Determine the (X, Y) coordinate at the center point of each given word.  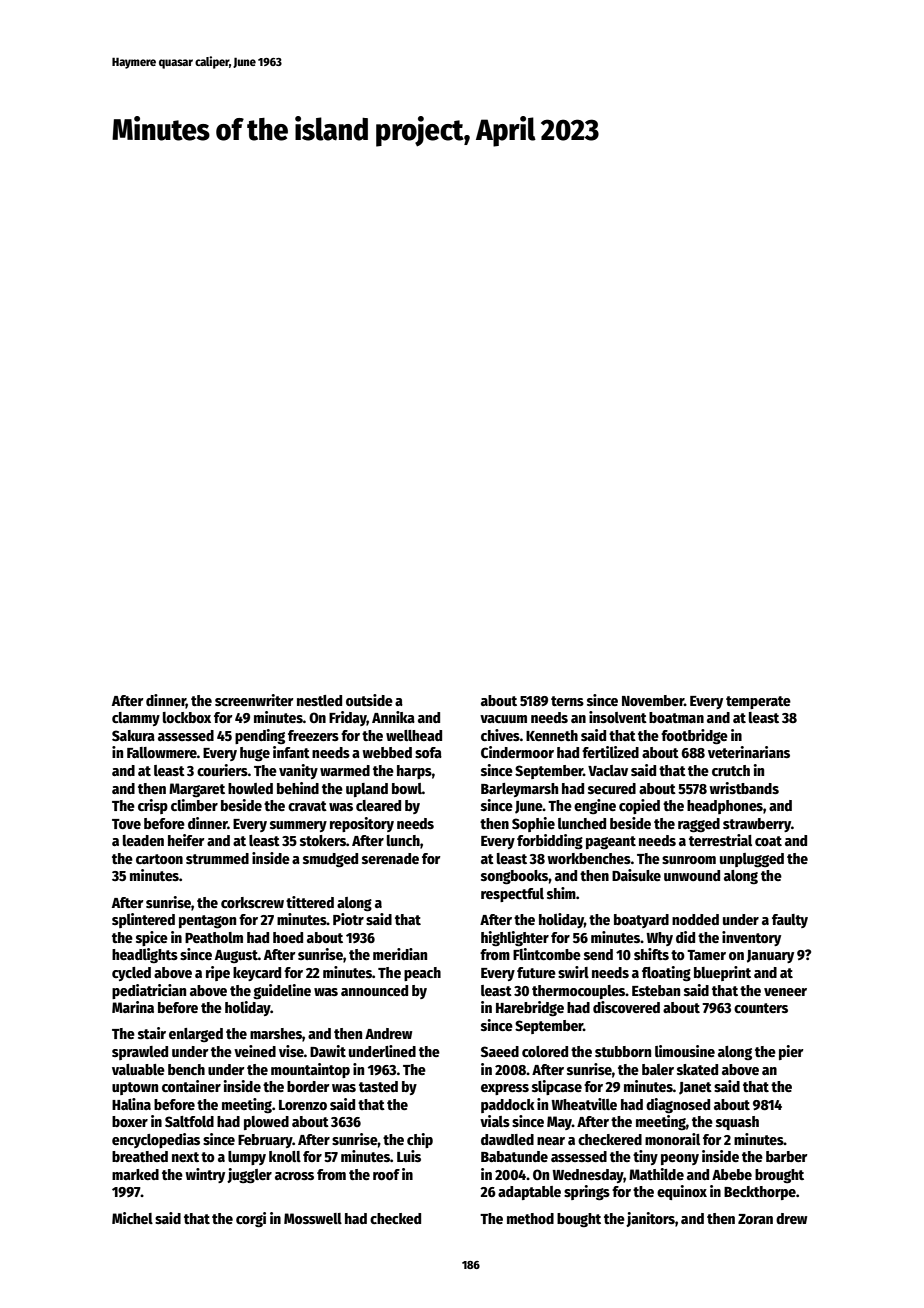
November (653, 700)
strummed (217, 858)
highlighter (515, 938)
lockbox (187, 717)
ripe (218, 973)
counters (761, 1008)
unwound (692, 875)
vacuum (503, 719)
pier (791, 1052)
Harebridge (530, 1008)
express (505, 1089)
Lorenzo (303, 1105)
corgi (251, 1219)
